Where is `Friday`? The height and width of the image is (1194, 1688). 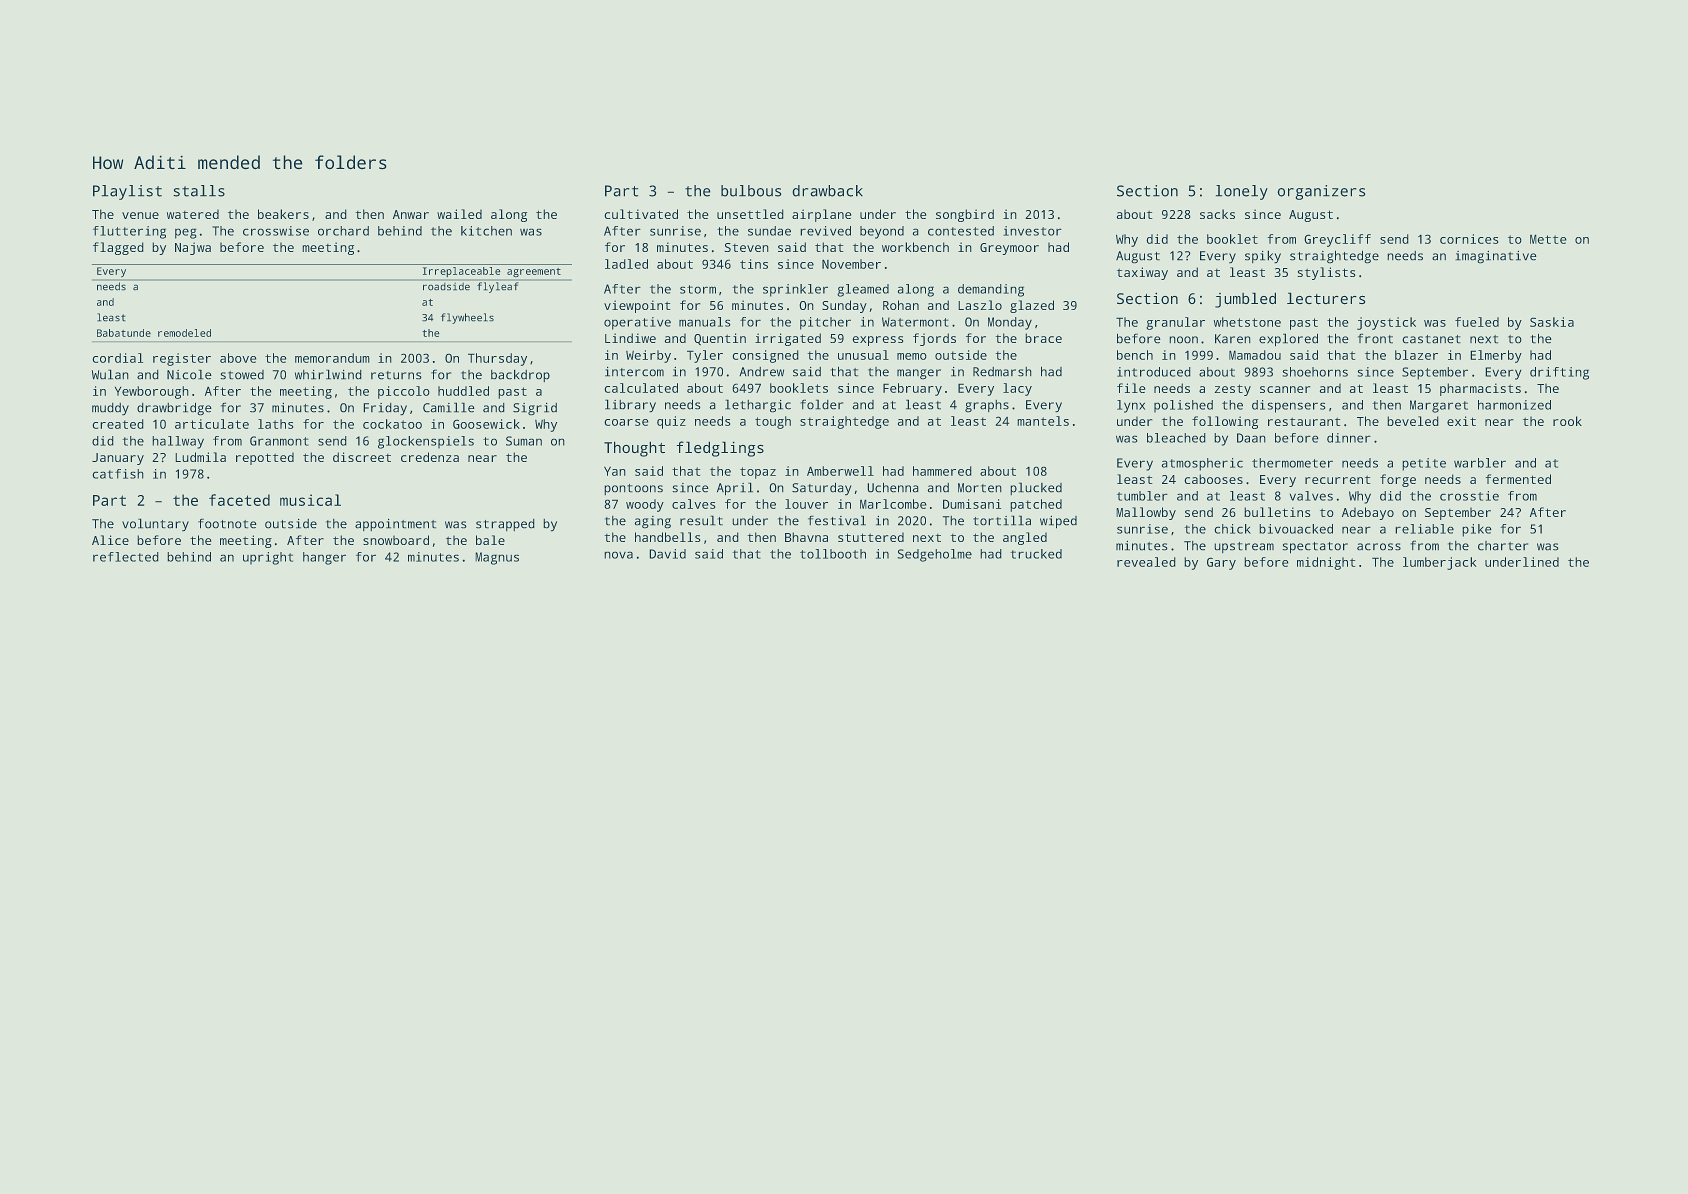 Friday is located at coordinates (385, 409).
